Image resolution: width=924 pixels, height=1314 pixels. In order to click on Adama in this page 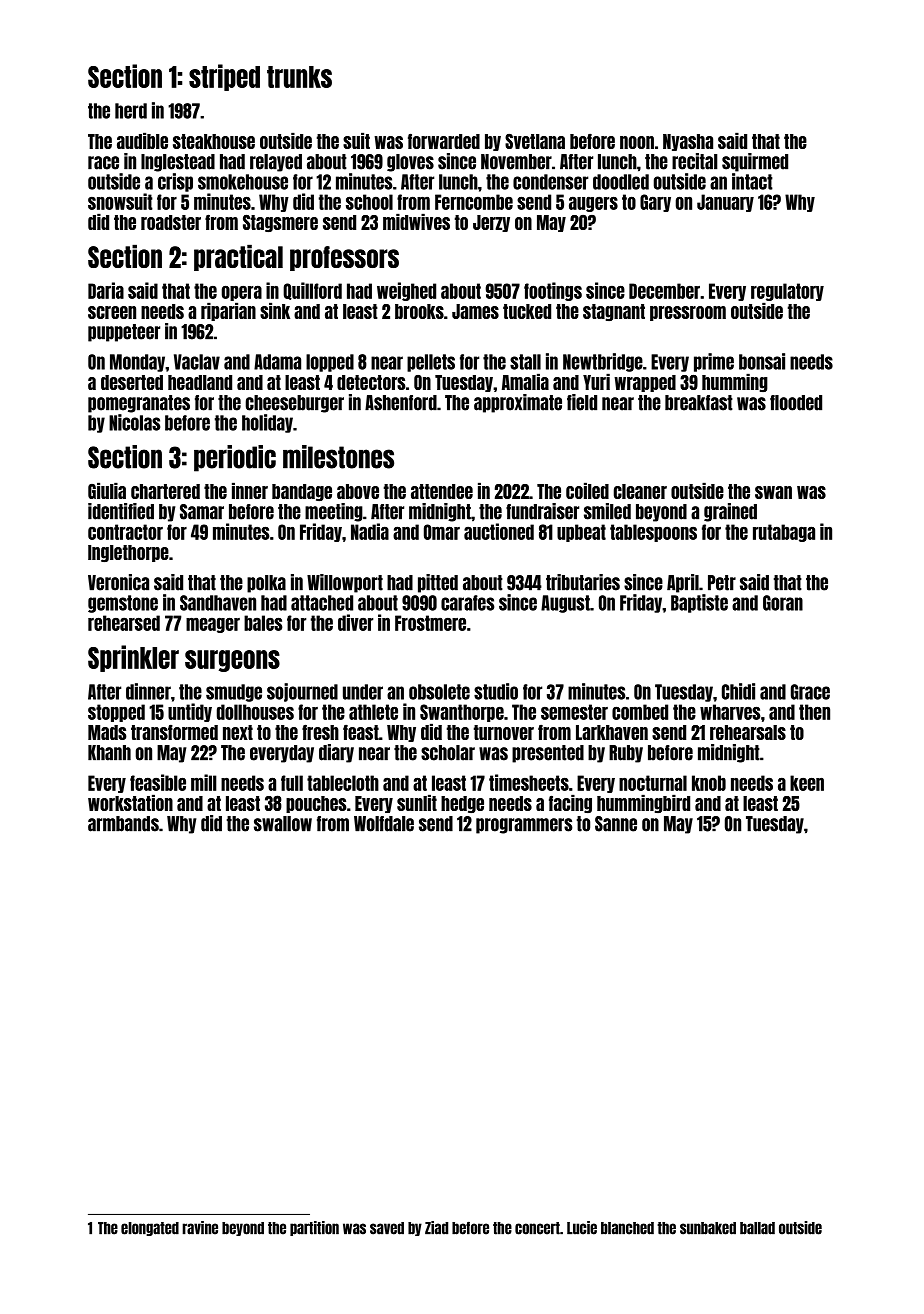, I will do `click(277, 362)`.
